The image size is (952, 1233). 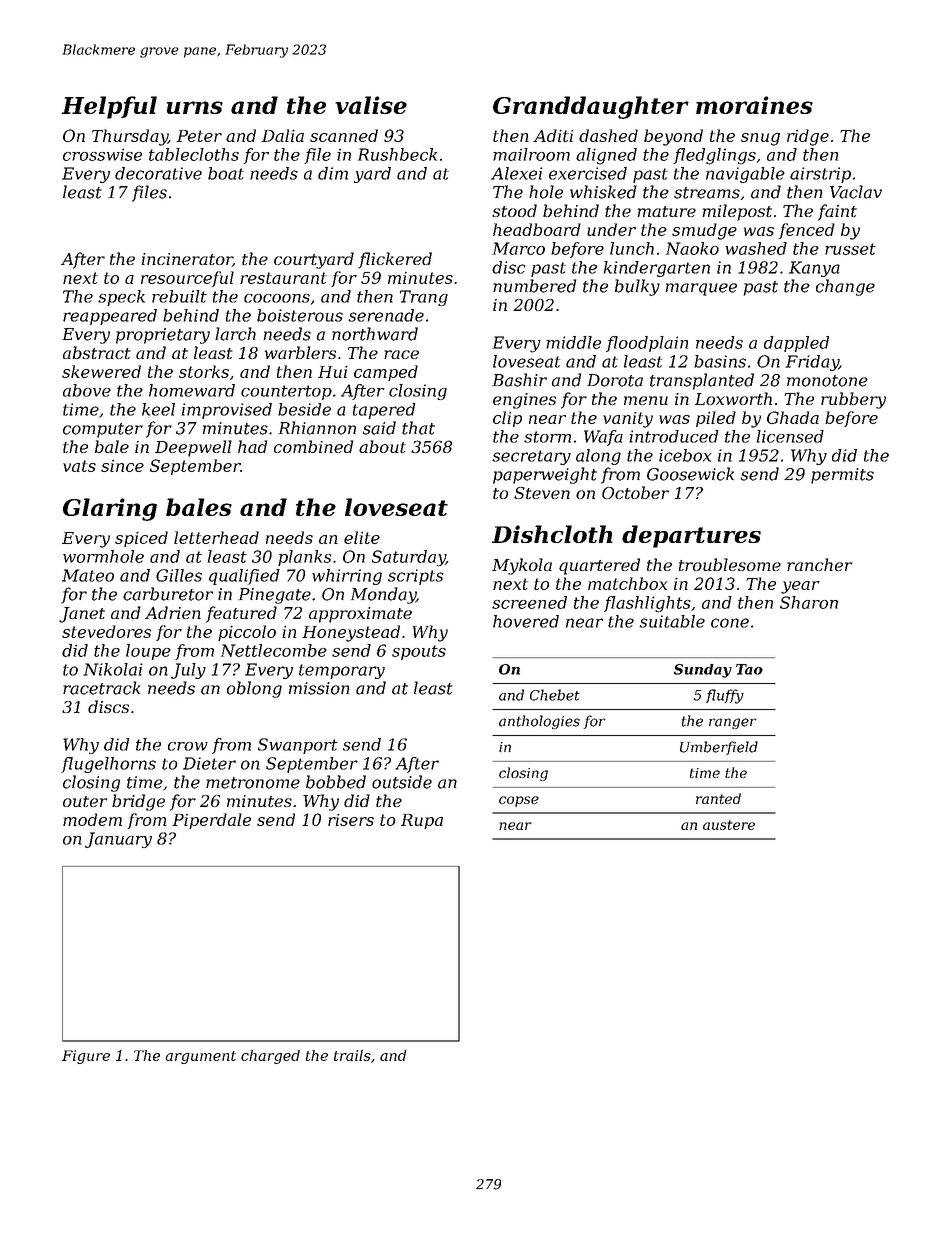 What do you see at coordinates (760, 139) in the screenshot?
I see `snug` at bounding box center [760, 139].
